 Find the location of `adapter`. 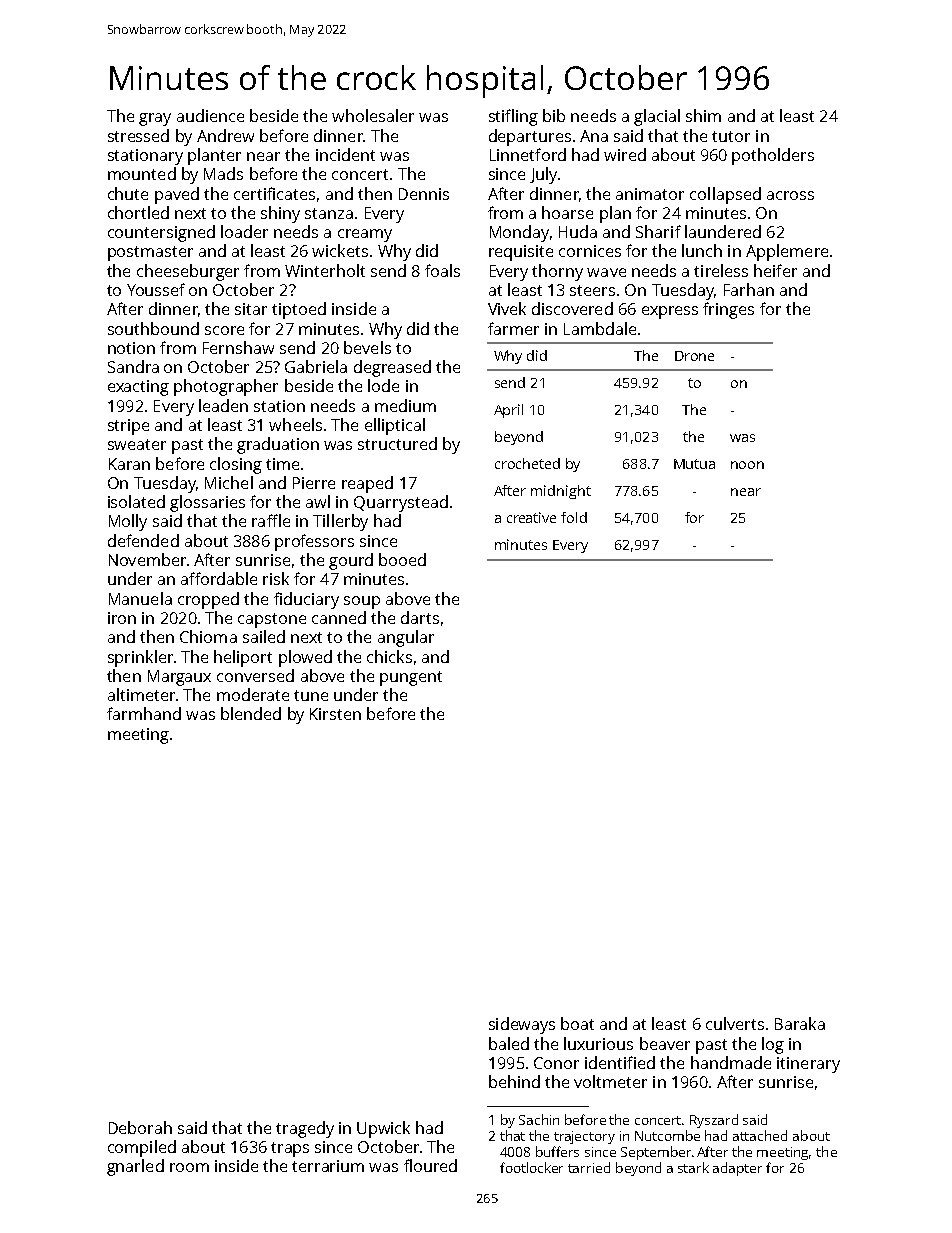

adapter is located at coordinates (737, 1169).
